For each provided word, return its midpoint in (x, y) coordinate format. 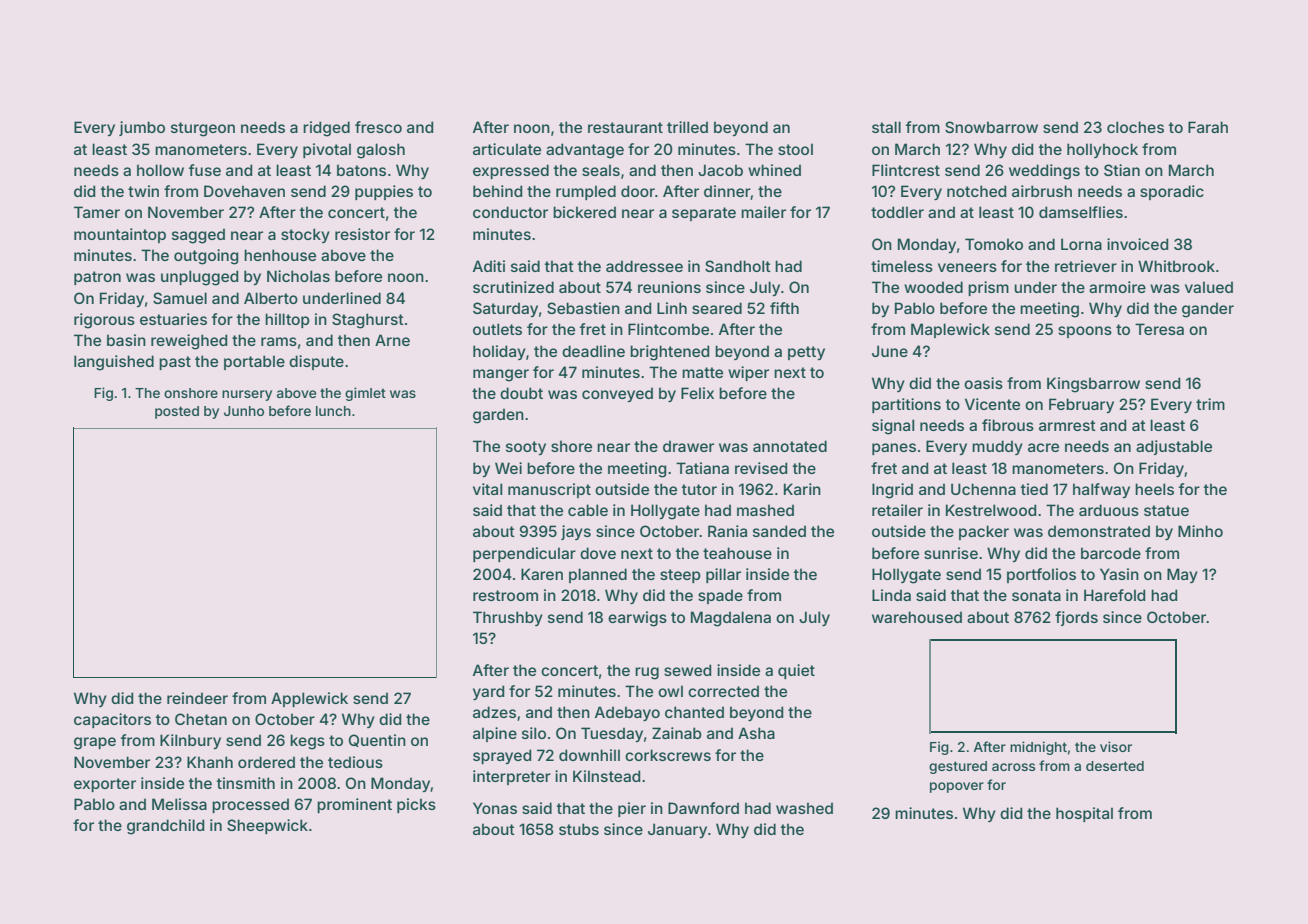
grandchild (166, 827)
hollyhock (1102, 150)
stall (886, 127)
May (1182, 575)
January (677, 830)
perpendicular (524, 554)
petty (806, 353)
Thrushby (508, 618)
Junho (244, 411)
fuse (205, 170)
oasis (983, 383)
